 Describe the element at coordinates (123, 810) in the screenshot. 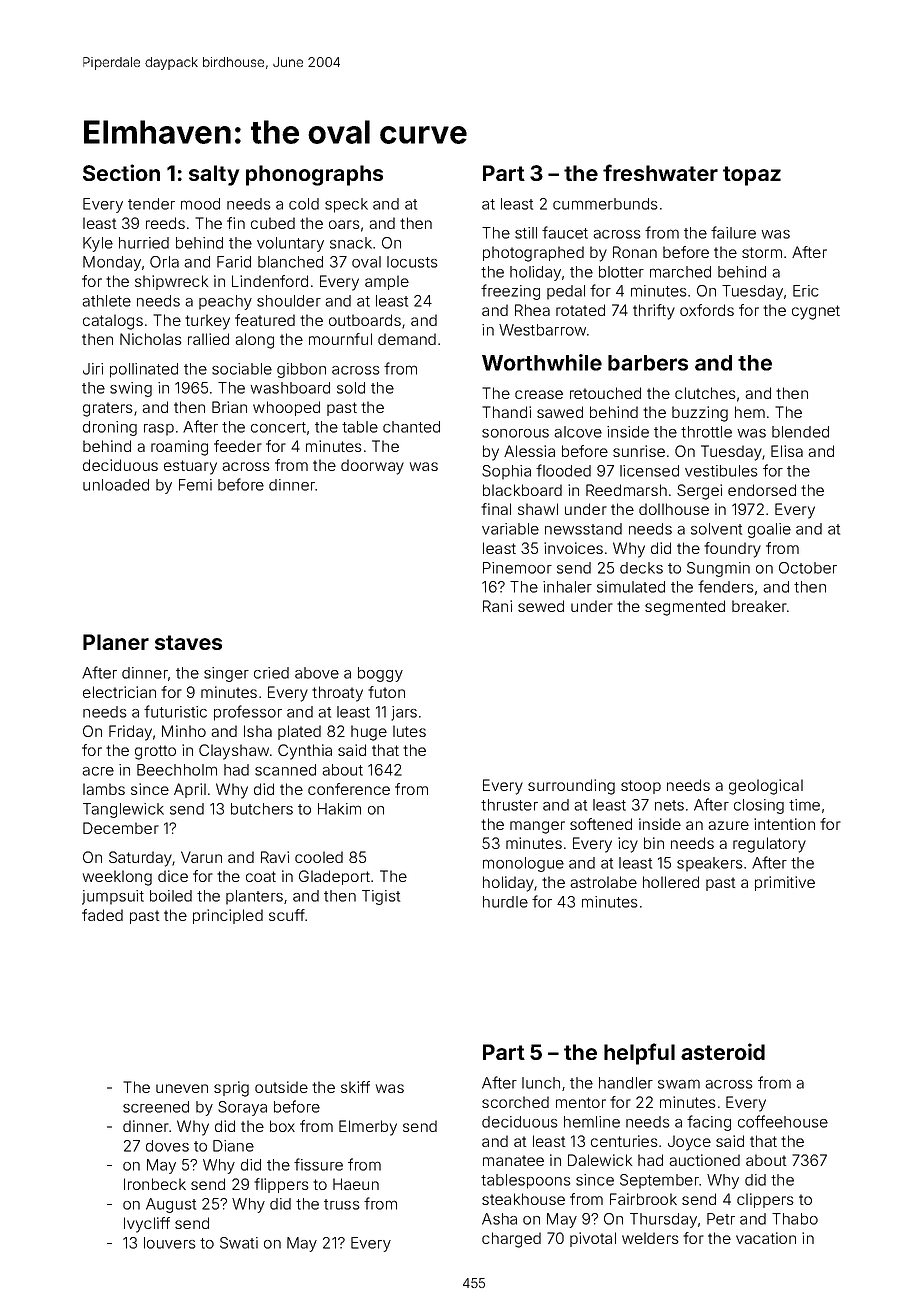

I see `Tanglewick` at that location.
